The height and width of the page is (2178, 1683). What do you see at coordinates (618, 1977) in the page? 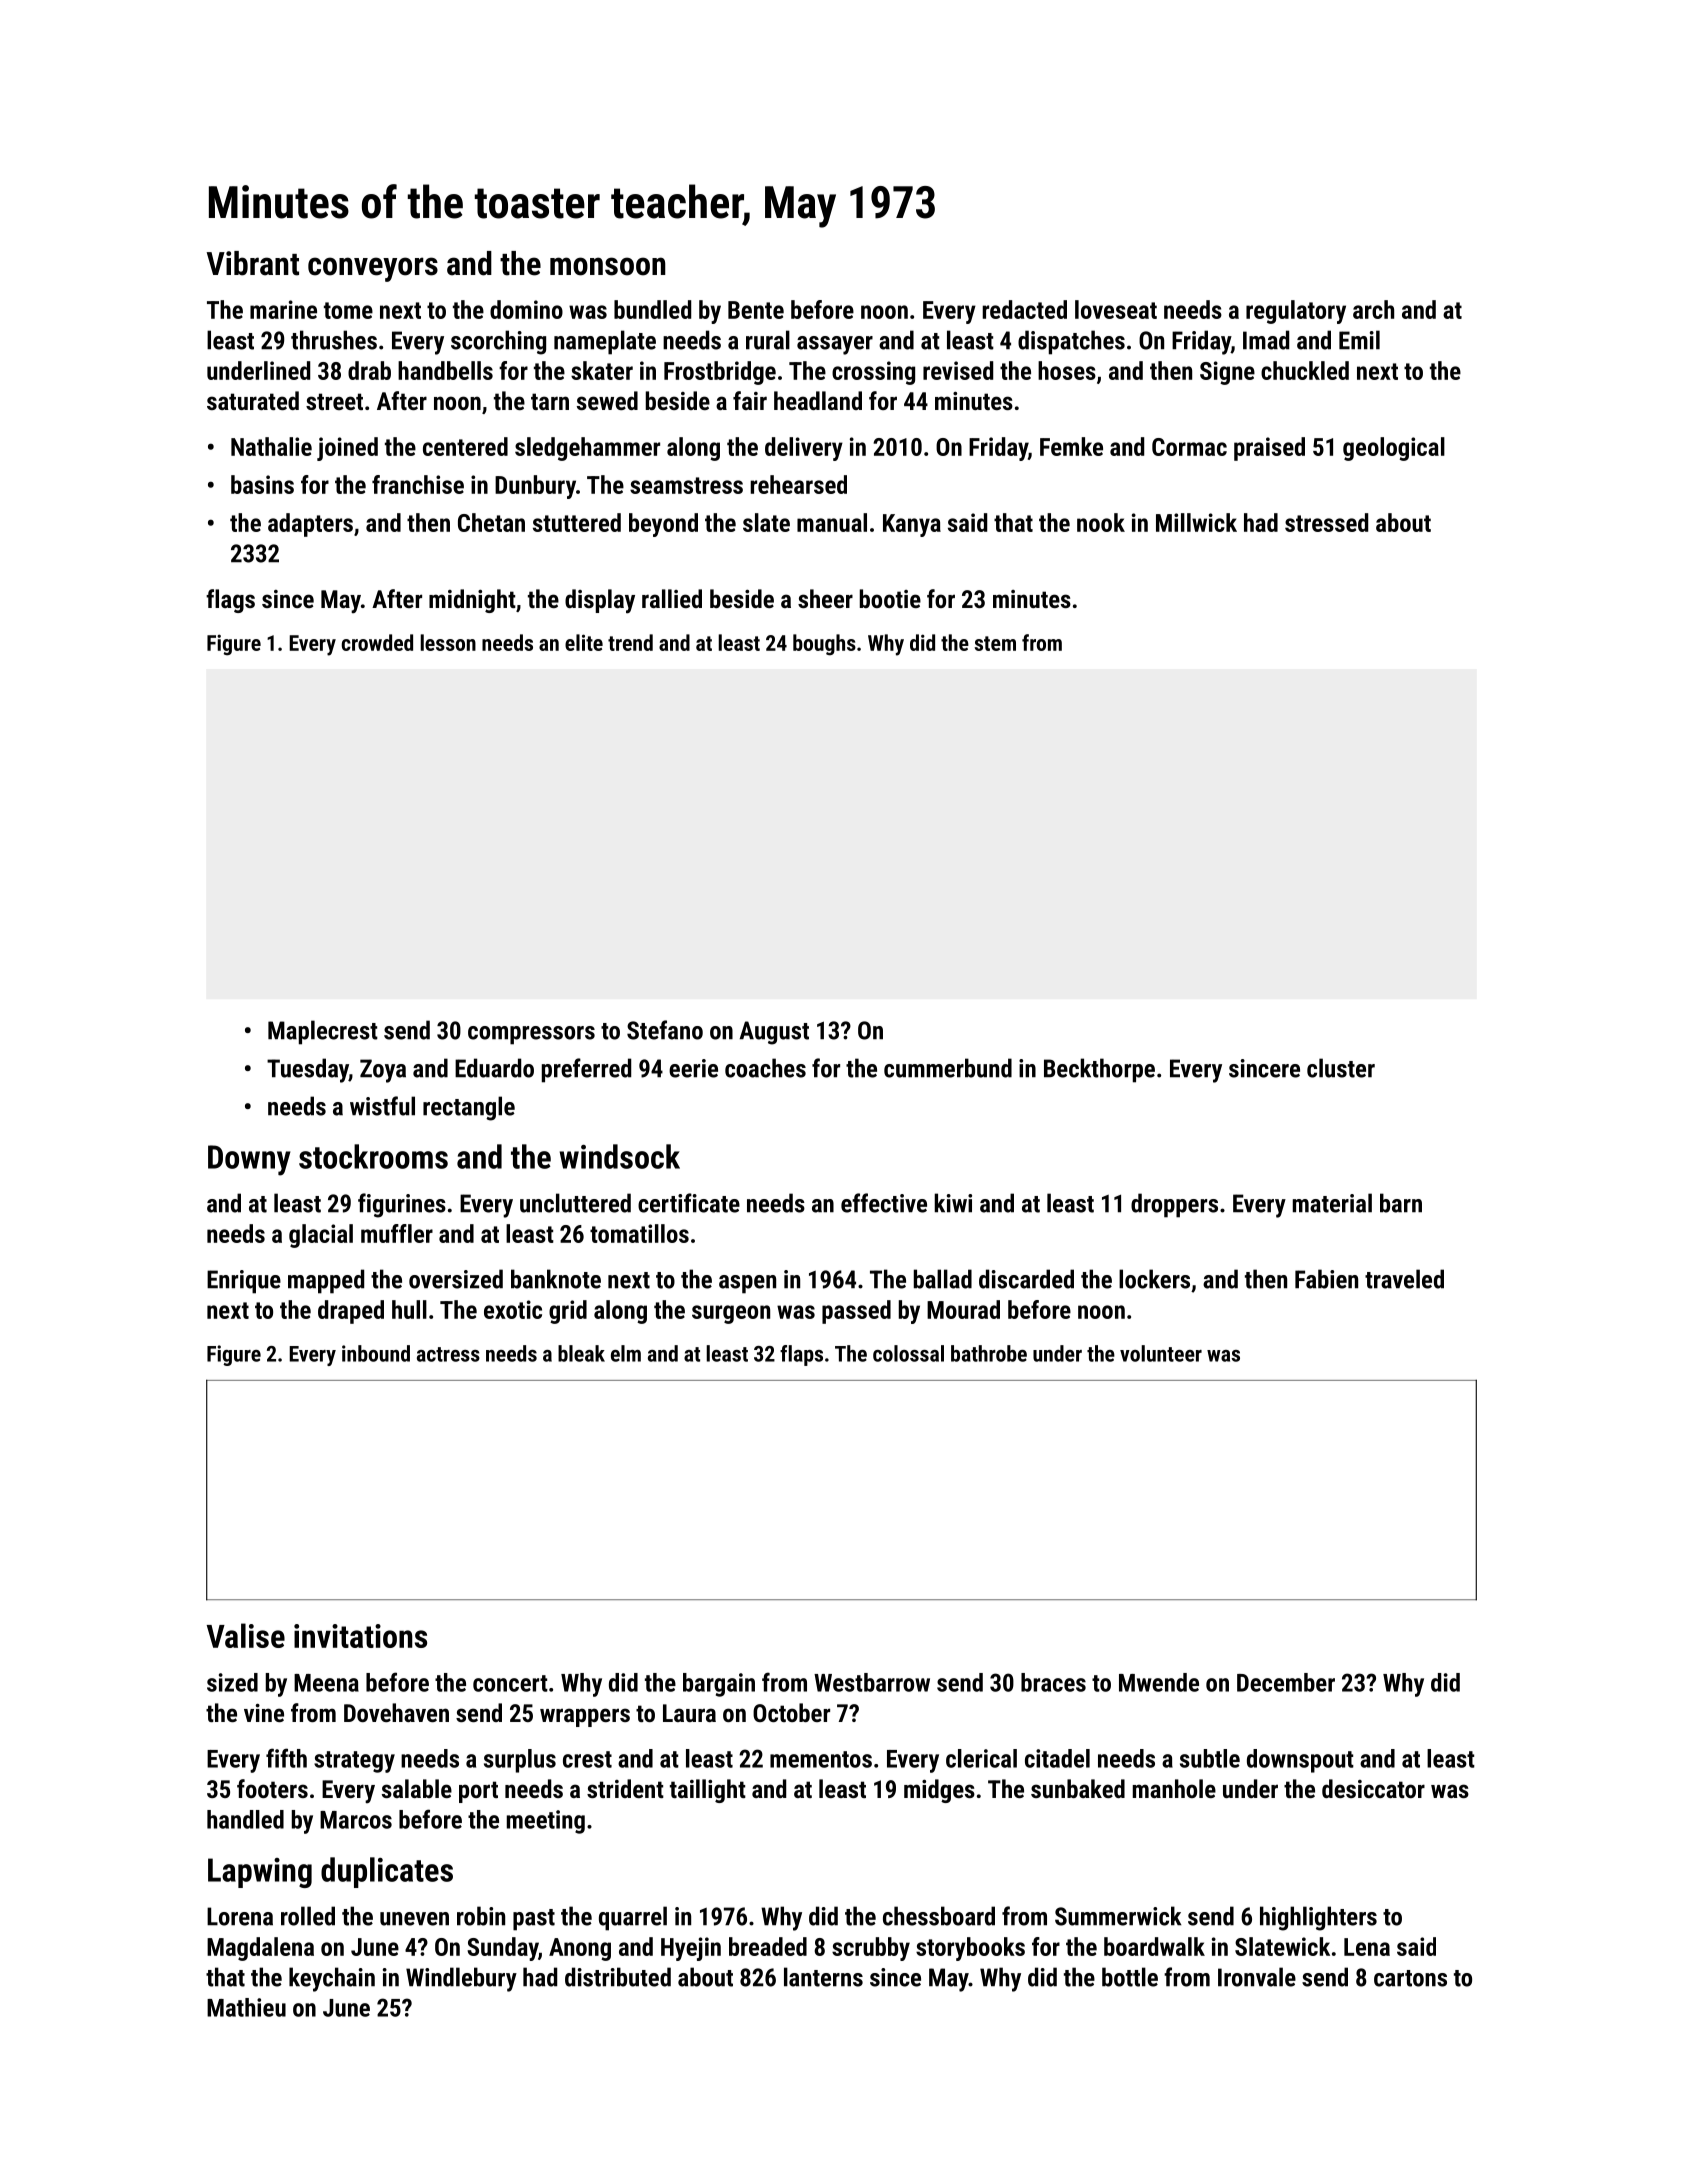
I see `distributed` at bounding box center [618, 1977].
